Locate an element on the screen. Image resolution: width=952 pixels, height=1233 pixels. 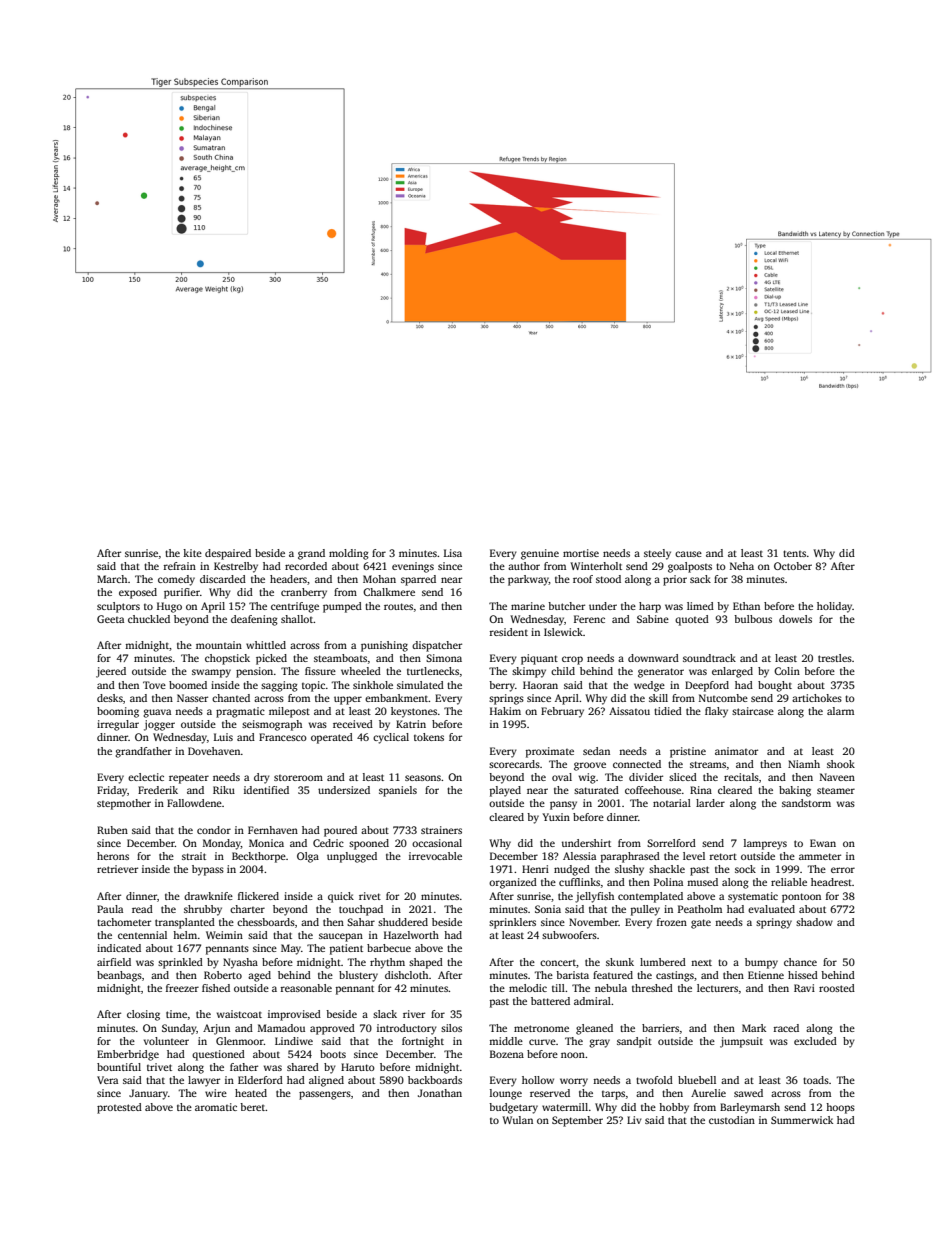
Islewick is located at coordinates (563, 632).
